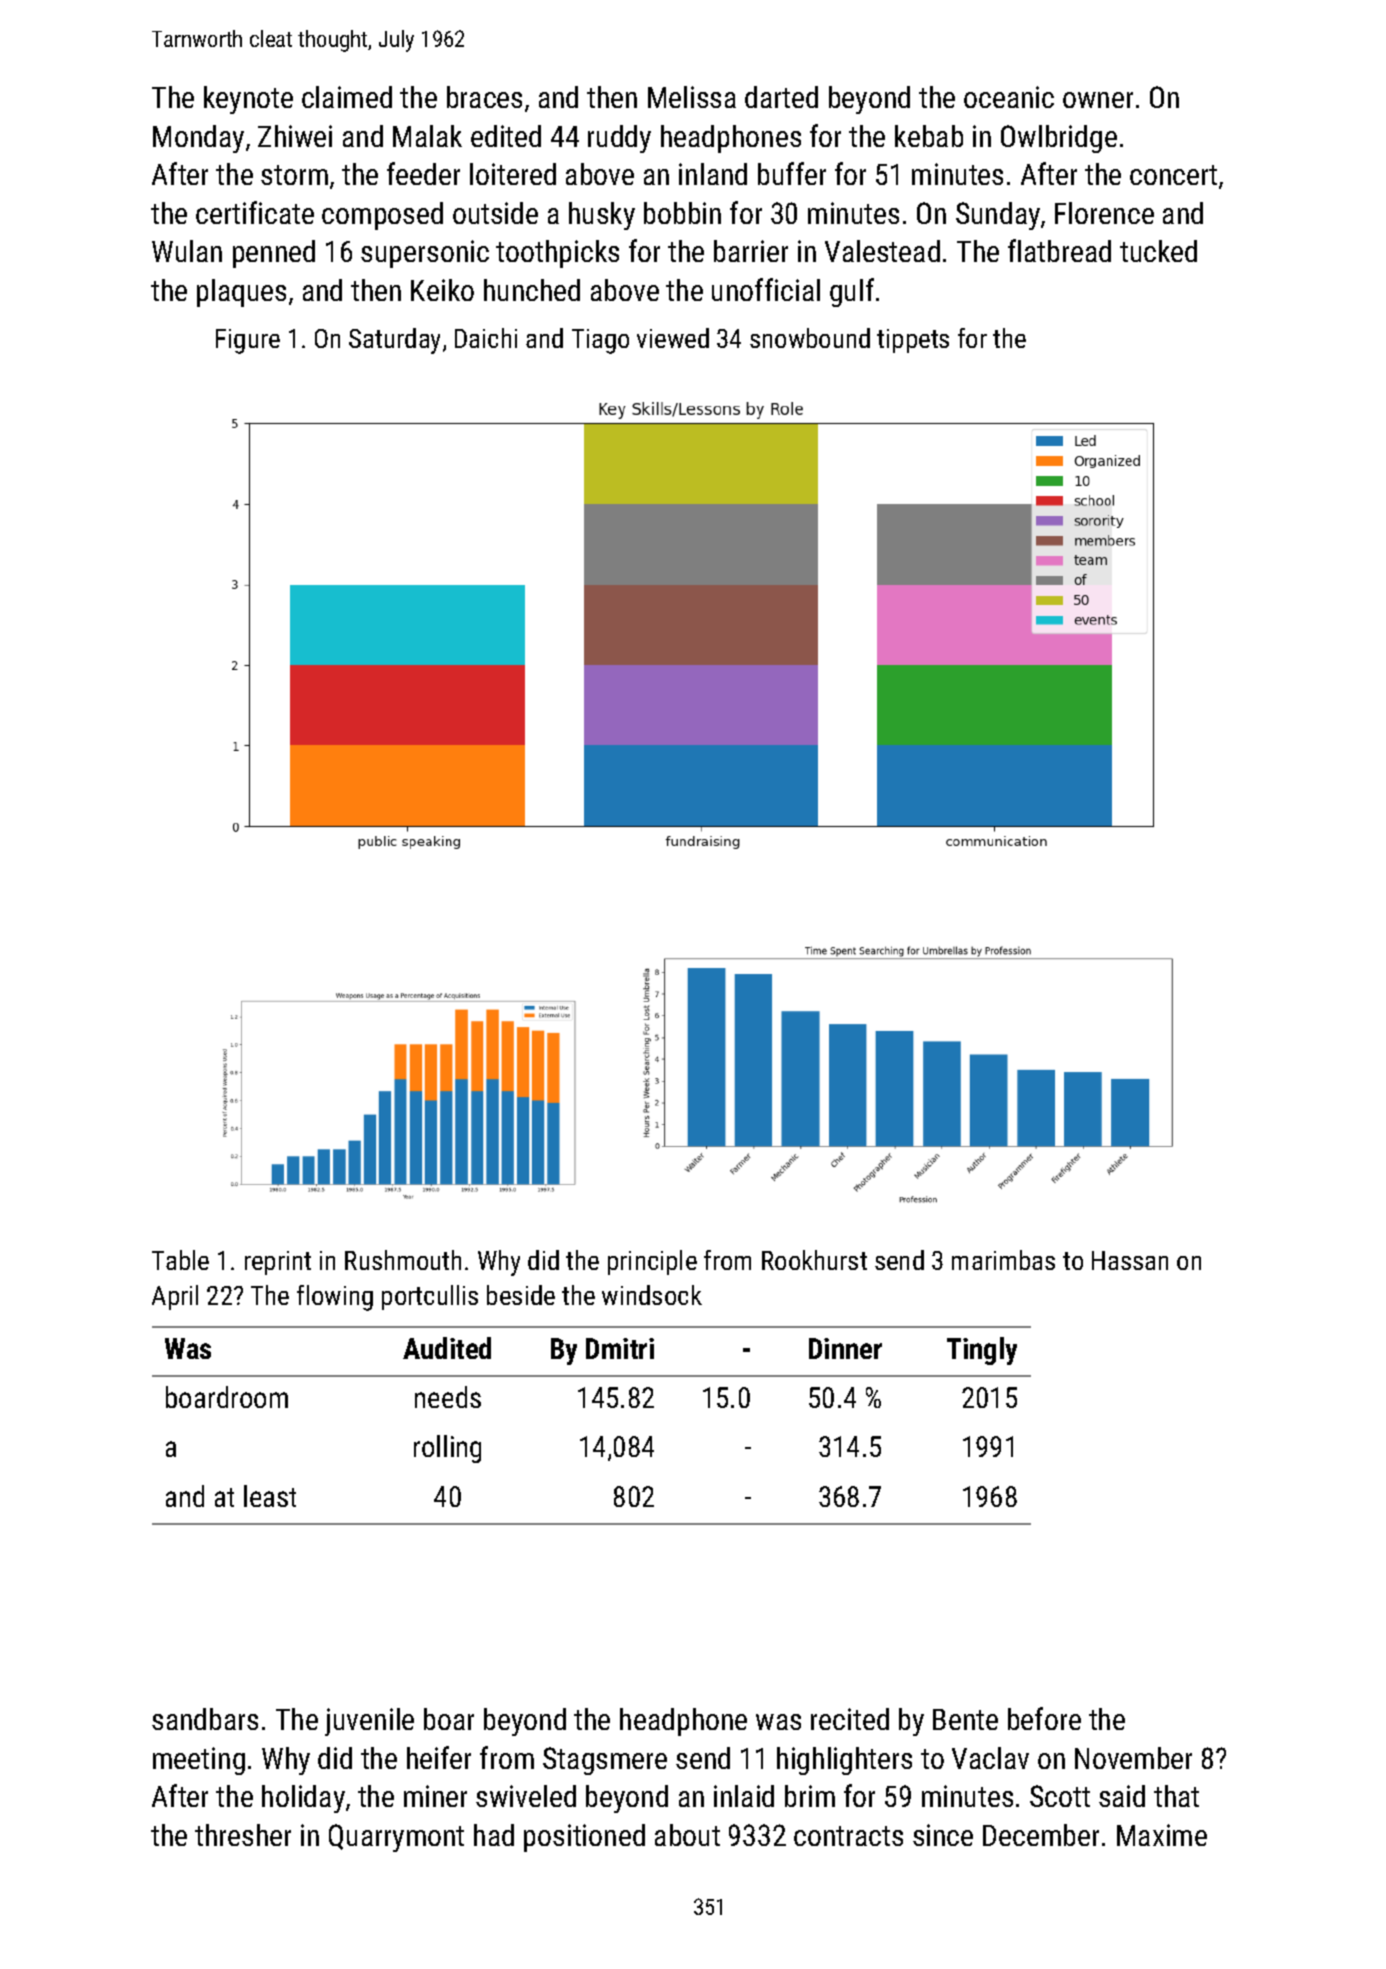  What do you see at coordinates (814, 1260) in the screenshot?
I see `Rookhurst` at bounding box center [814, 1260].
